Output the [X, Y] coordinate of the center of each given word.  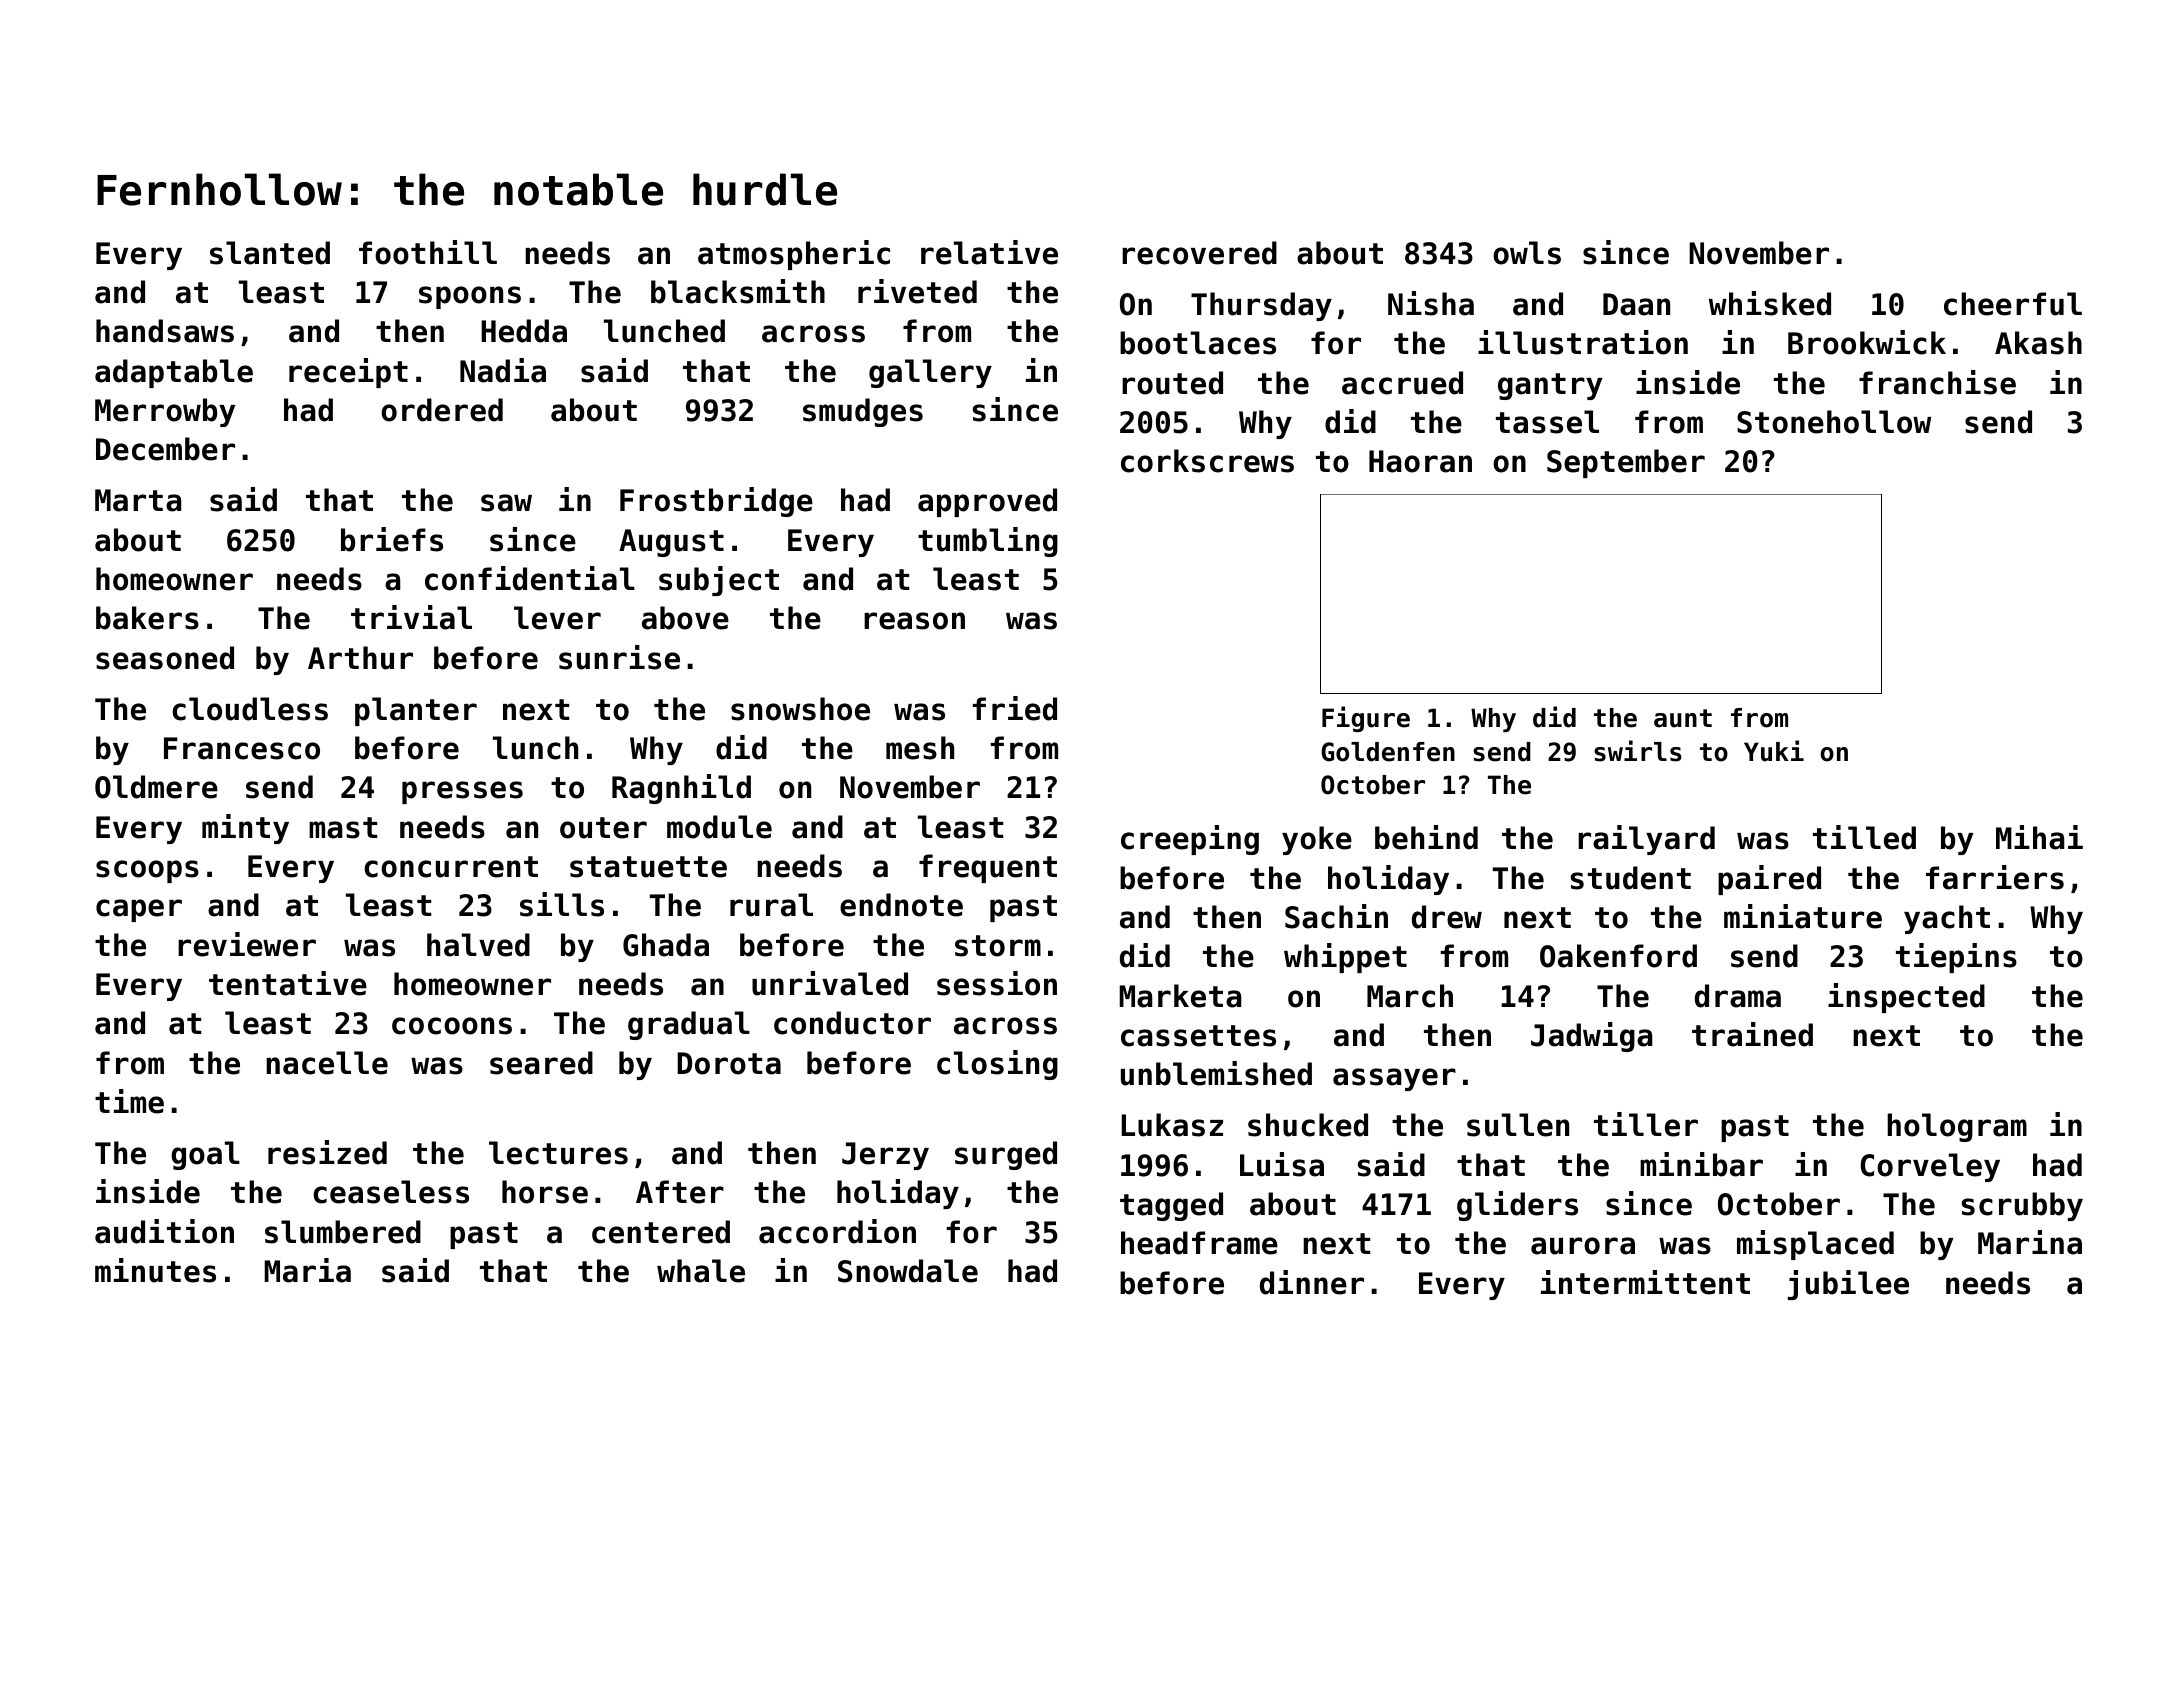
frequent [988, 868]
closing [997, 1065]
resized [327, 1152]
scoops [147, 871]
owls [1527, 253]
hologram [1957, 1127]
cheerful [2013, 304]
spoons [470, 297]
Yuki [1774, 751]
